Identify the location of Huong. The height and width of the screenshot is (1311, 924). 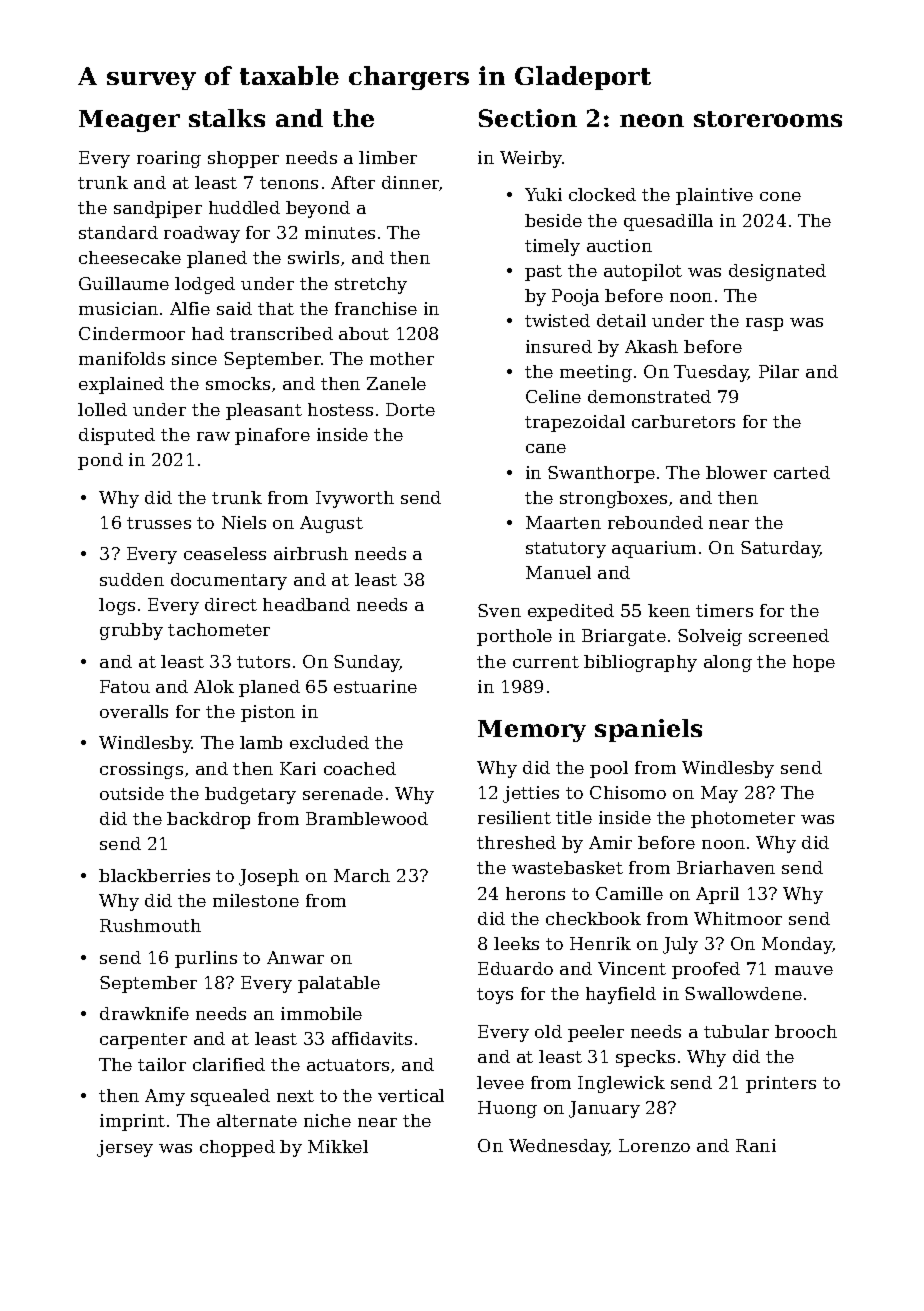
(507, 1109).
